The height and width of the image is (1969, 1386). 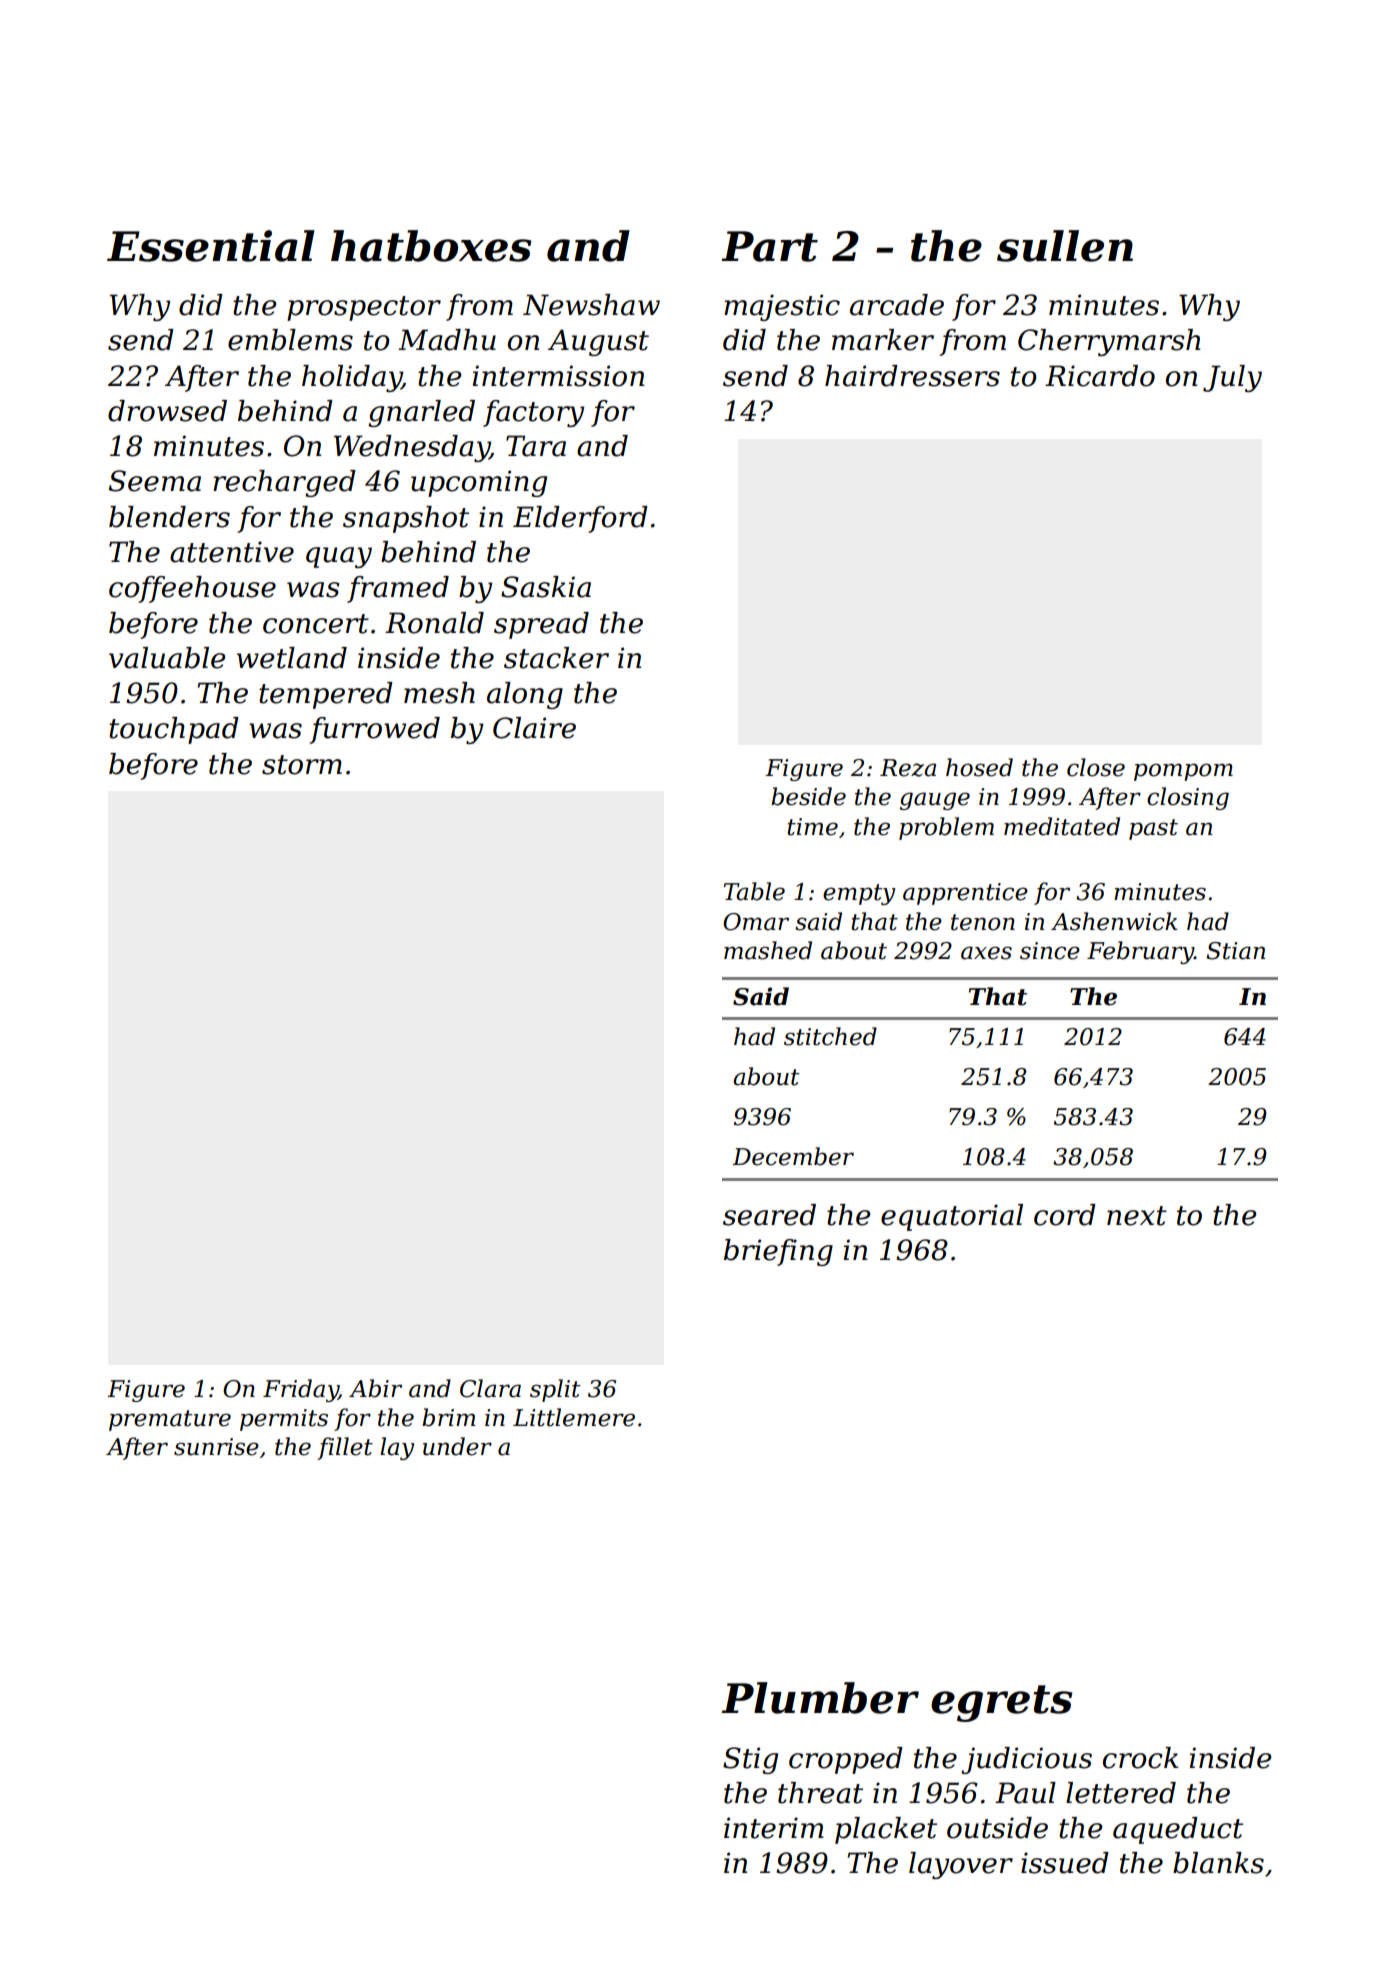 I want to click on Friday, so click(x=301, y=1390).
